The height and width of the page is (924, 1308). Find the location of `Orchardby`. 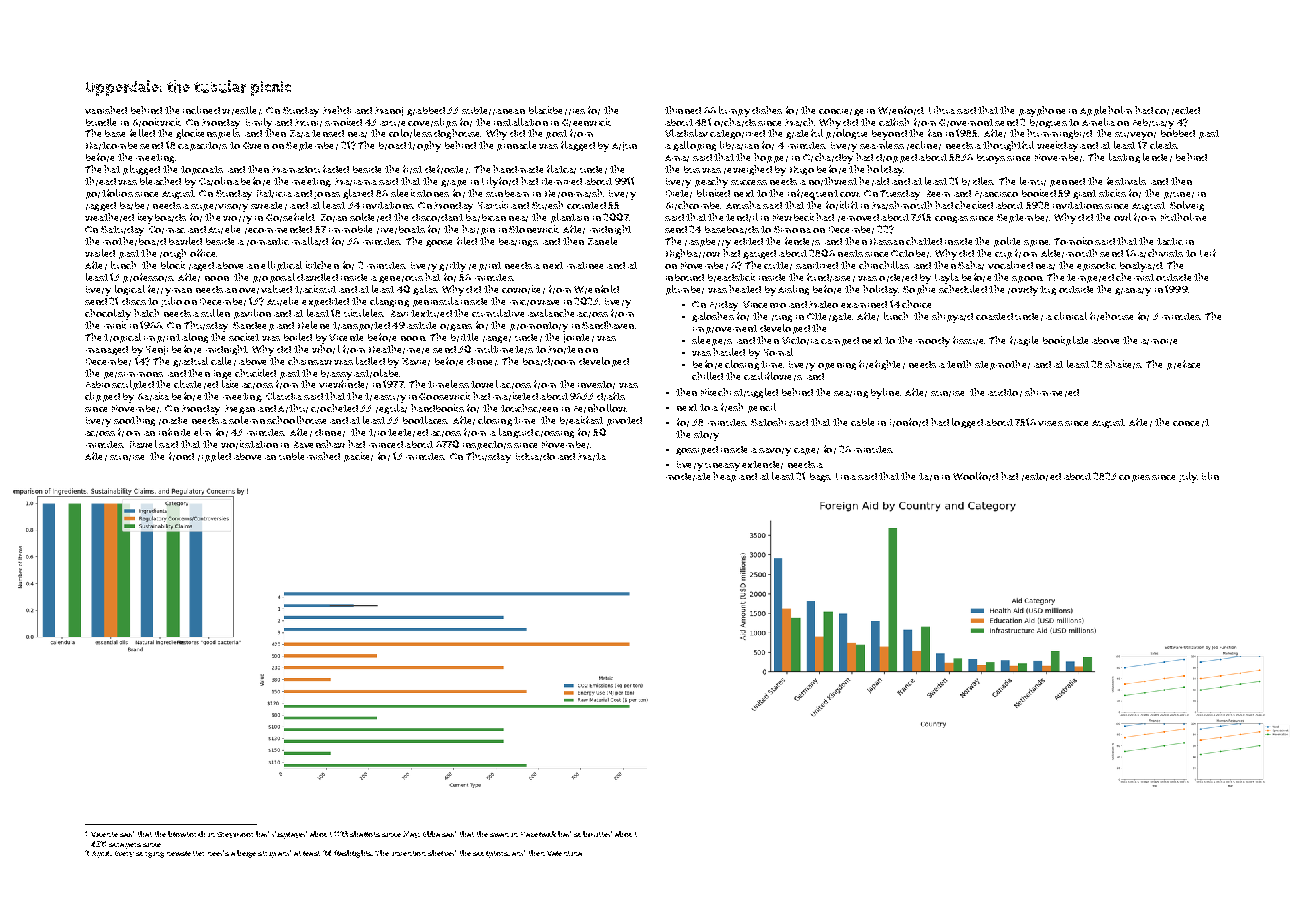

Orchardby is located at coordinates (828, 158).
